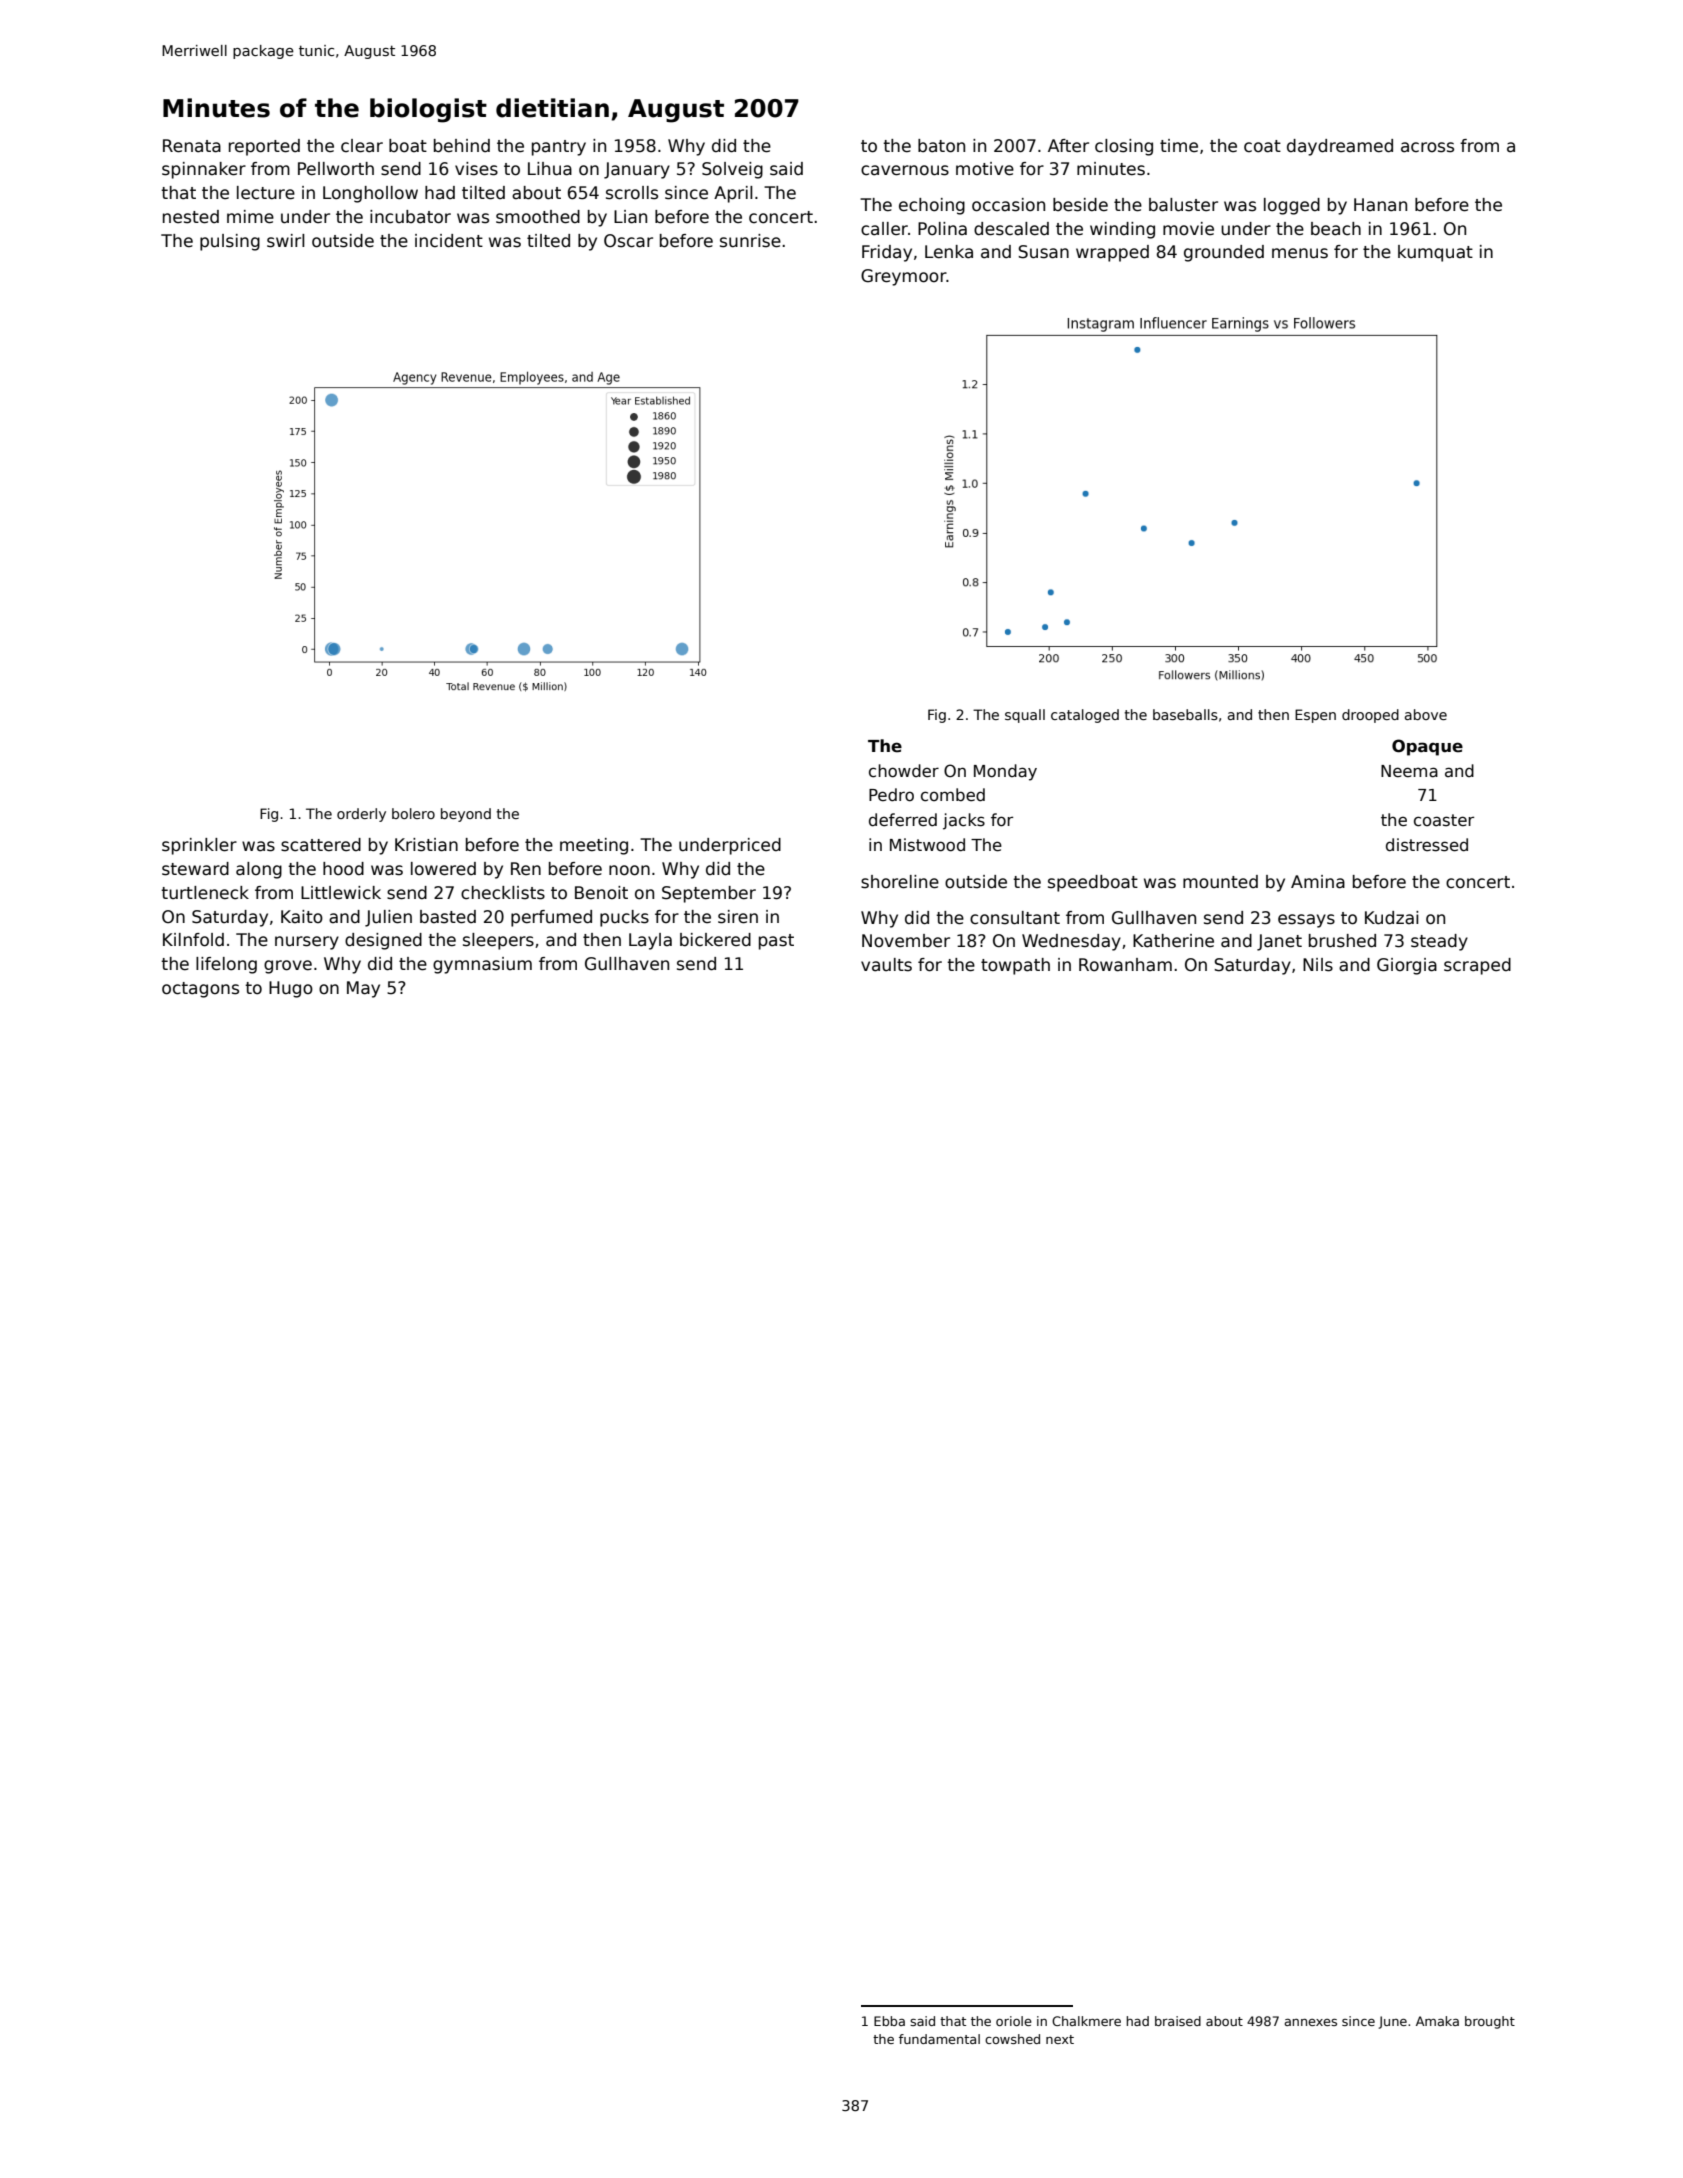 Image resolution: width=1683 pixels, height=2178 pixels. What do you see at coordinates (1427, 147) in the screenshot?
I see `across` at bounding box center [1427, 147].
